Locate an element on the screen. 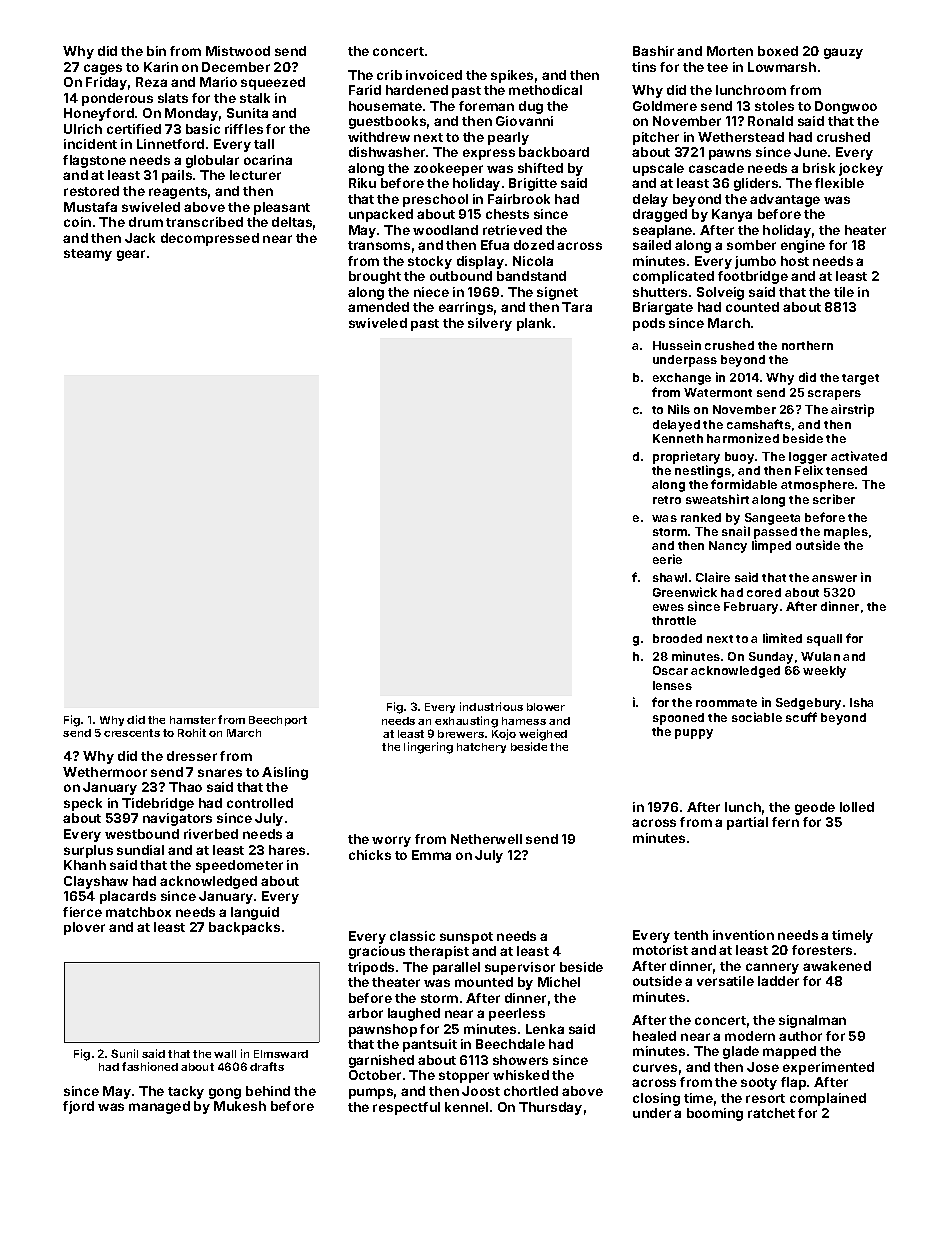 The width and height of the screenshot is (952, 1233). Thursday is located at coordinates (550, 1108).
